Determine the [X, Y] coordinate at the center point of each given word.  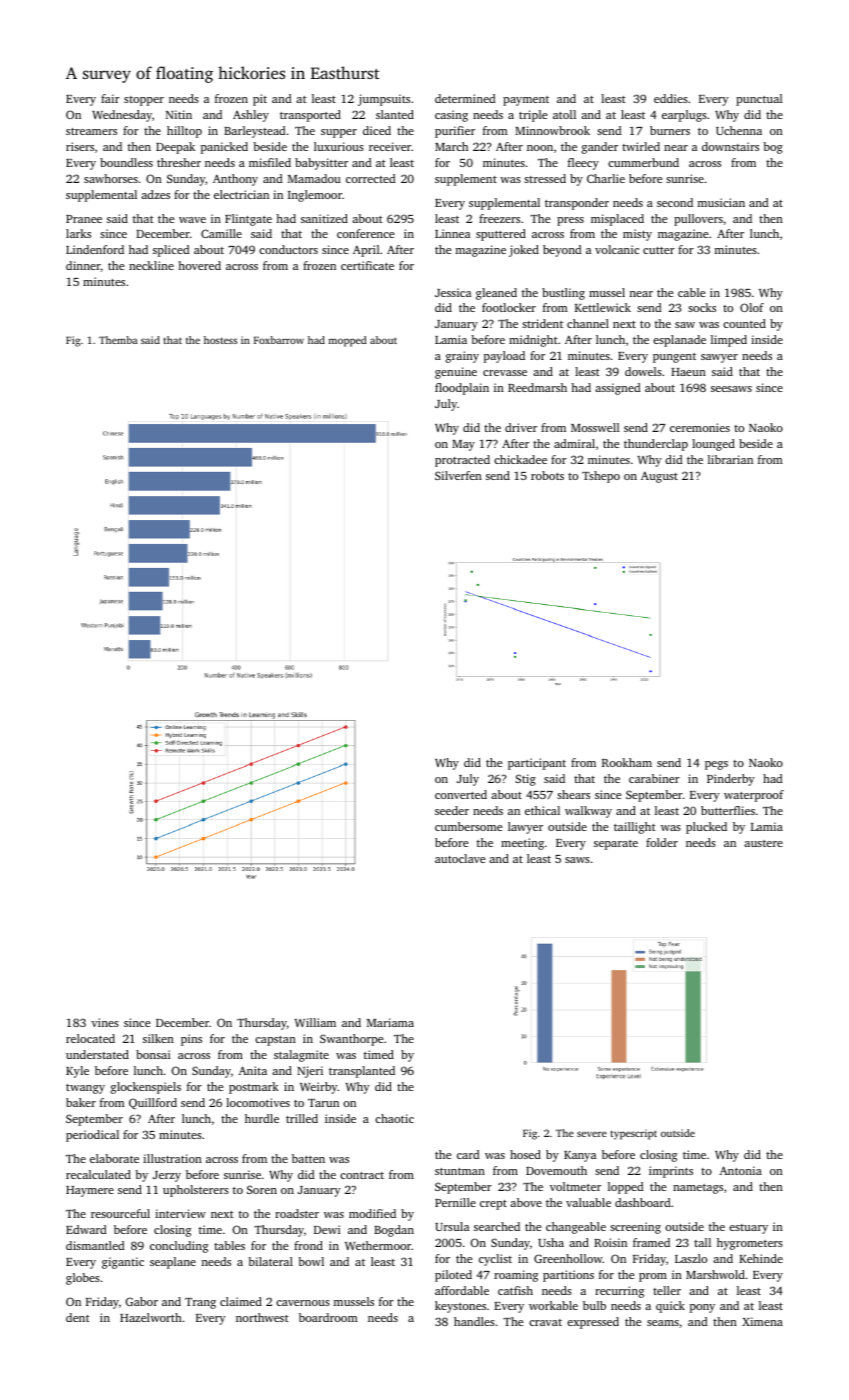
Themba [118, 340]
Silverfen [458, 475]
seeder [452, 810]
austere [763, 843]
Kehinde [761, 1258]
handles [474, 1321]
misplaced [617, 220]
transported [310, 116]
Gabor [142, 1301]
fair [110, 98]
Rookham [627, 762]
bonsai [153, 1054]
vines [105, 1022]
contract [362, 1175]
